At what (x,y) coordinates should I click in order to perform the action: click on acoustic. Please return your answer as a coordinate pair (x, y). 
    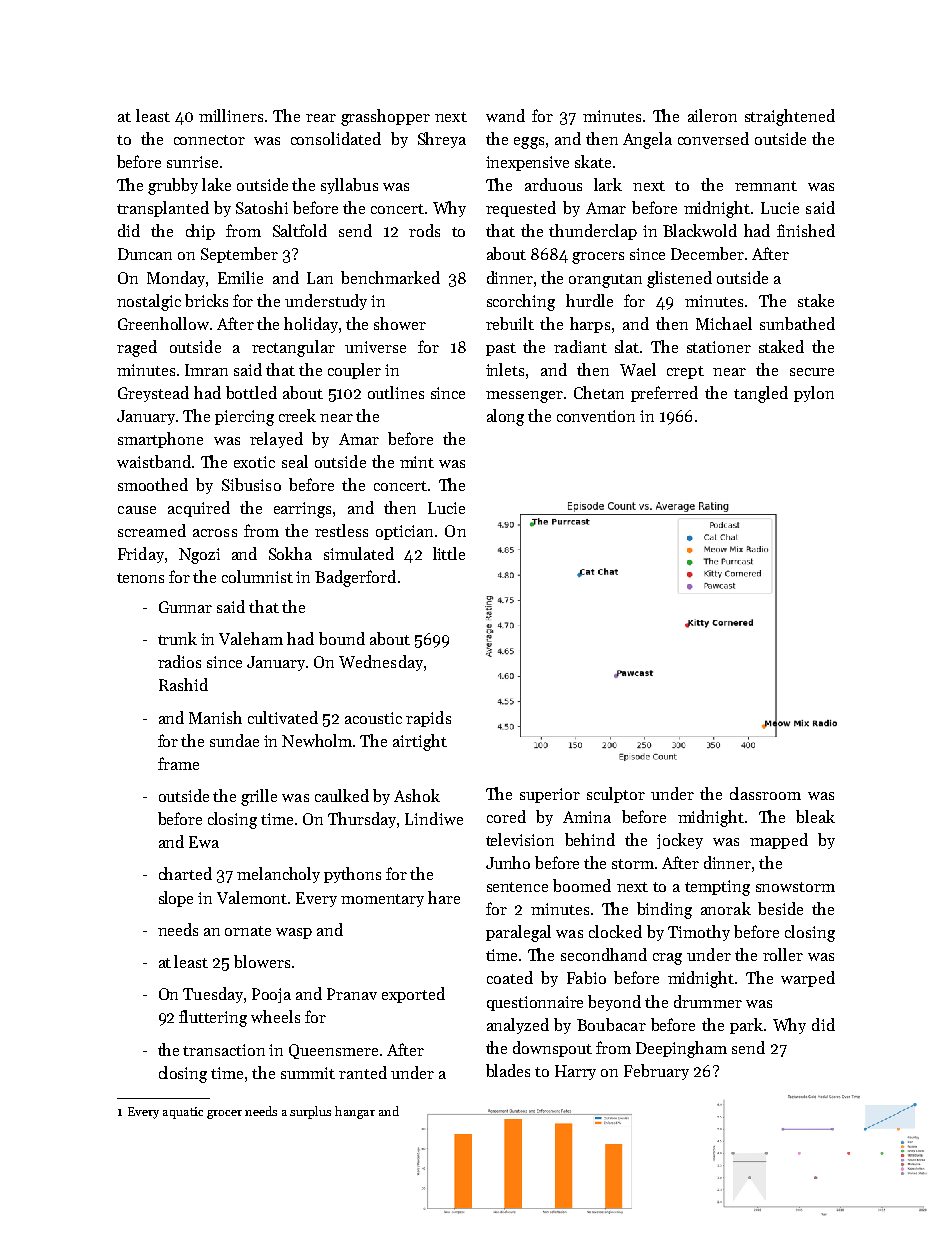
    Looking at the image, I should click on (373, 718).
